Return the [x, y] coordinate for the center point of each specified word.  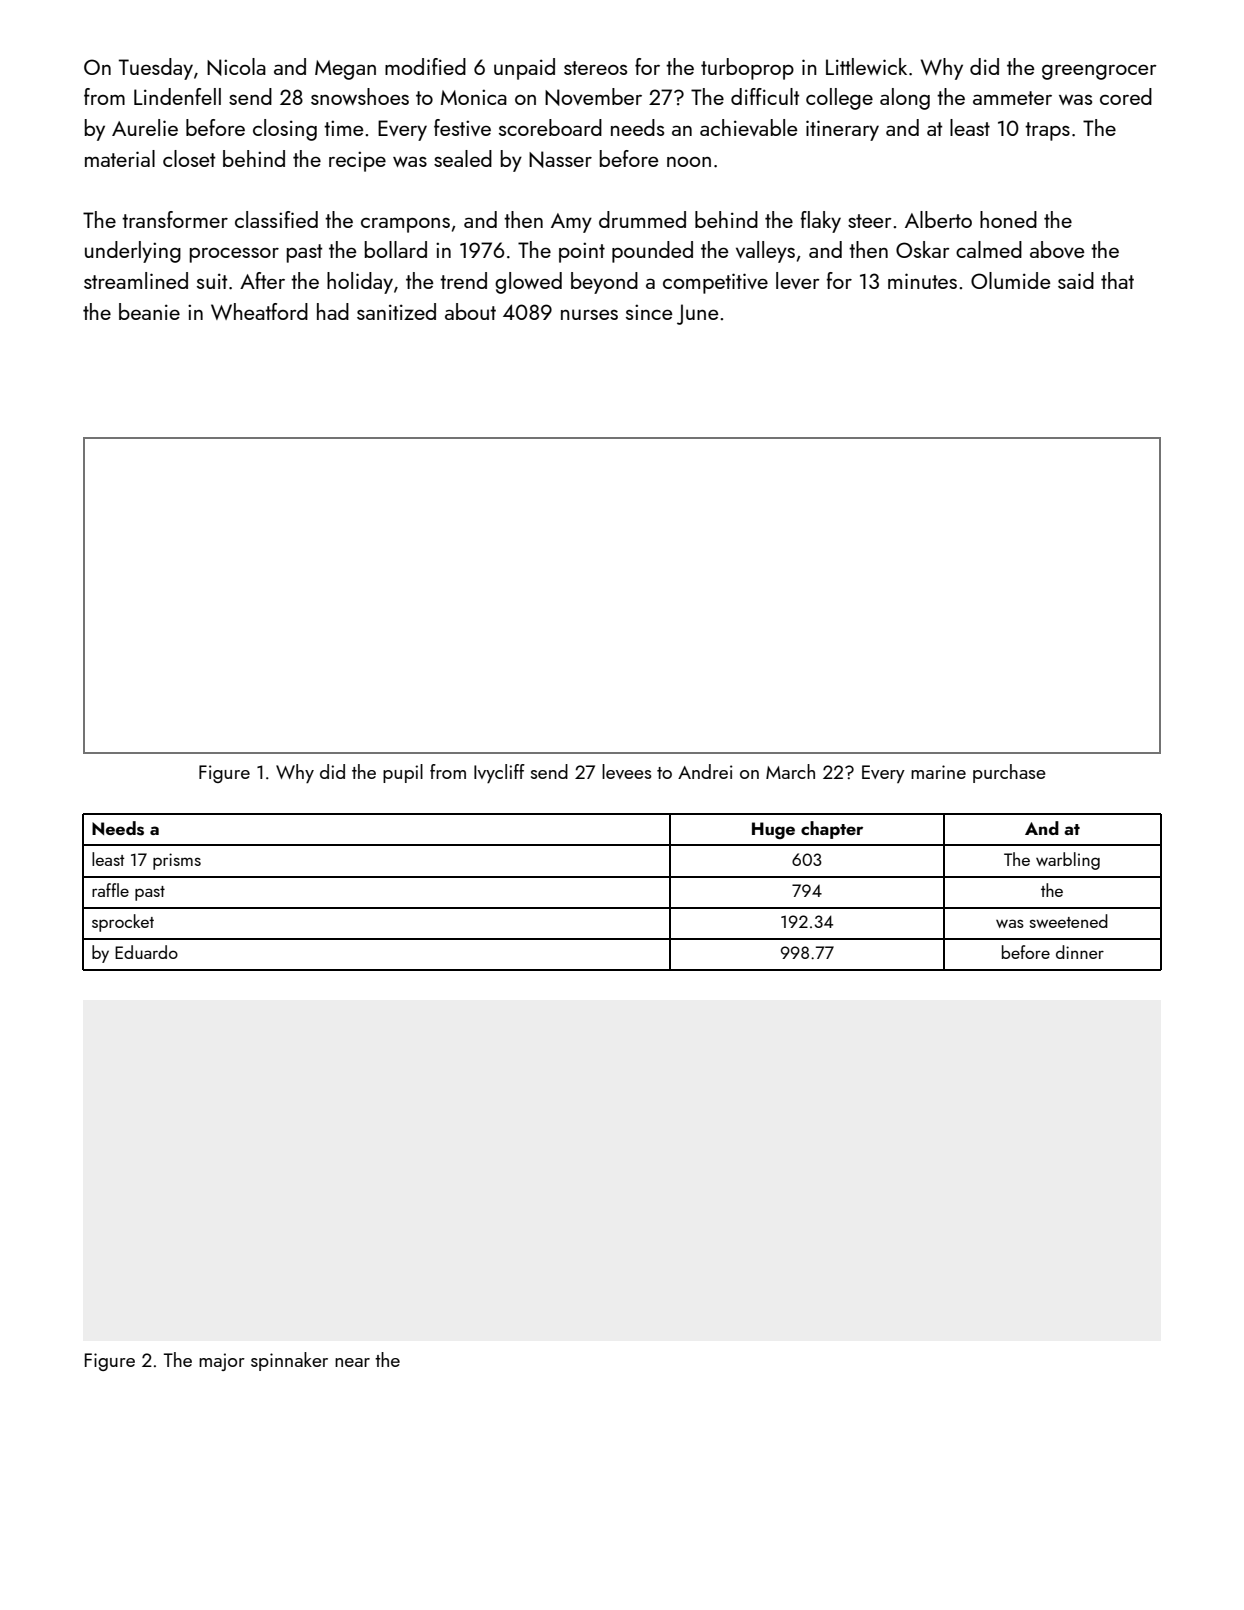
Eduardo [146, 952]
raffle [110, 890]
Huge [773, 830]
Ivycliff [499, 773]
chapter [832, 830]
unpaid [524, 69]
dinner [1080, 952]
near [352, 1362]
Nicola [236, 67]
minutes [922, 281]
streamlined [136, 280]
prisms [177, 861]
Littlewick [866, 66]
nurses [589, 314]
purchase [1009, 773]
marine [938, 772]
